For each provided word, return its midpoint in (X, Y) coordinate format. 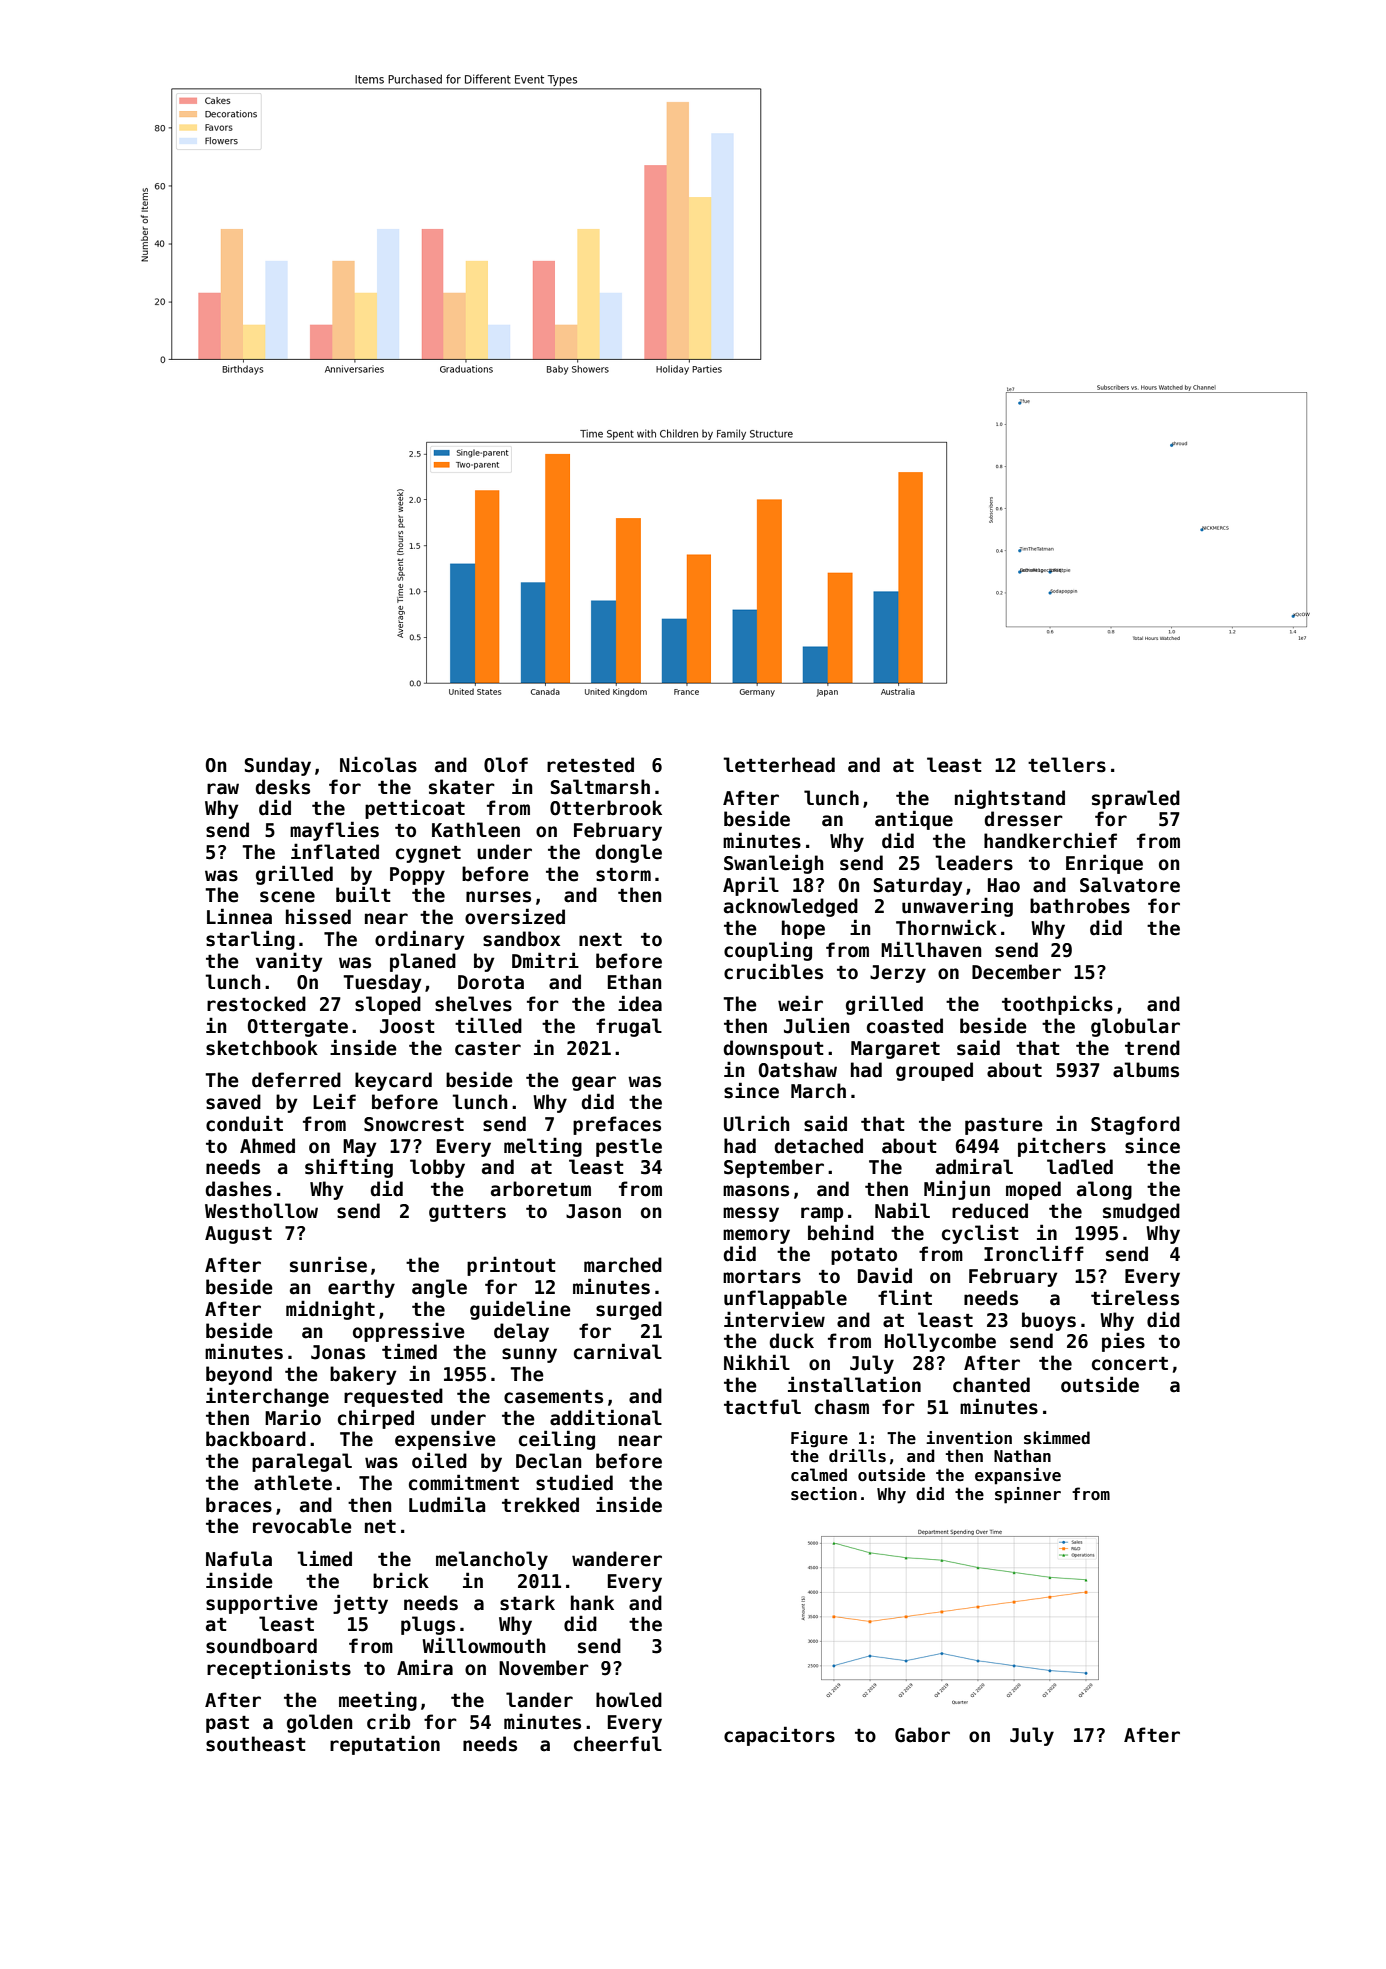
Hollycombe (940, 1342)
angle (439, 1288)
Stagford (1135, 1125)
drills (857, 1456)
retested (590, 765)
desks (282, 787)
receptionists (279, 1669)
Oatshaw (798, 1070)
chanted (991, 1385)
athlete (293, 1483)
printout (511, 1266)
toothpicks (1057, 1005)
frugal (629, 1027)
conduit (244, 1123)
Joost (407, 1026)
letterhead (779, 765)
